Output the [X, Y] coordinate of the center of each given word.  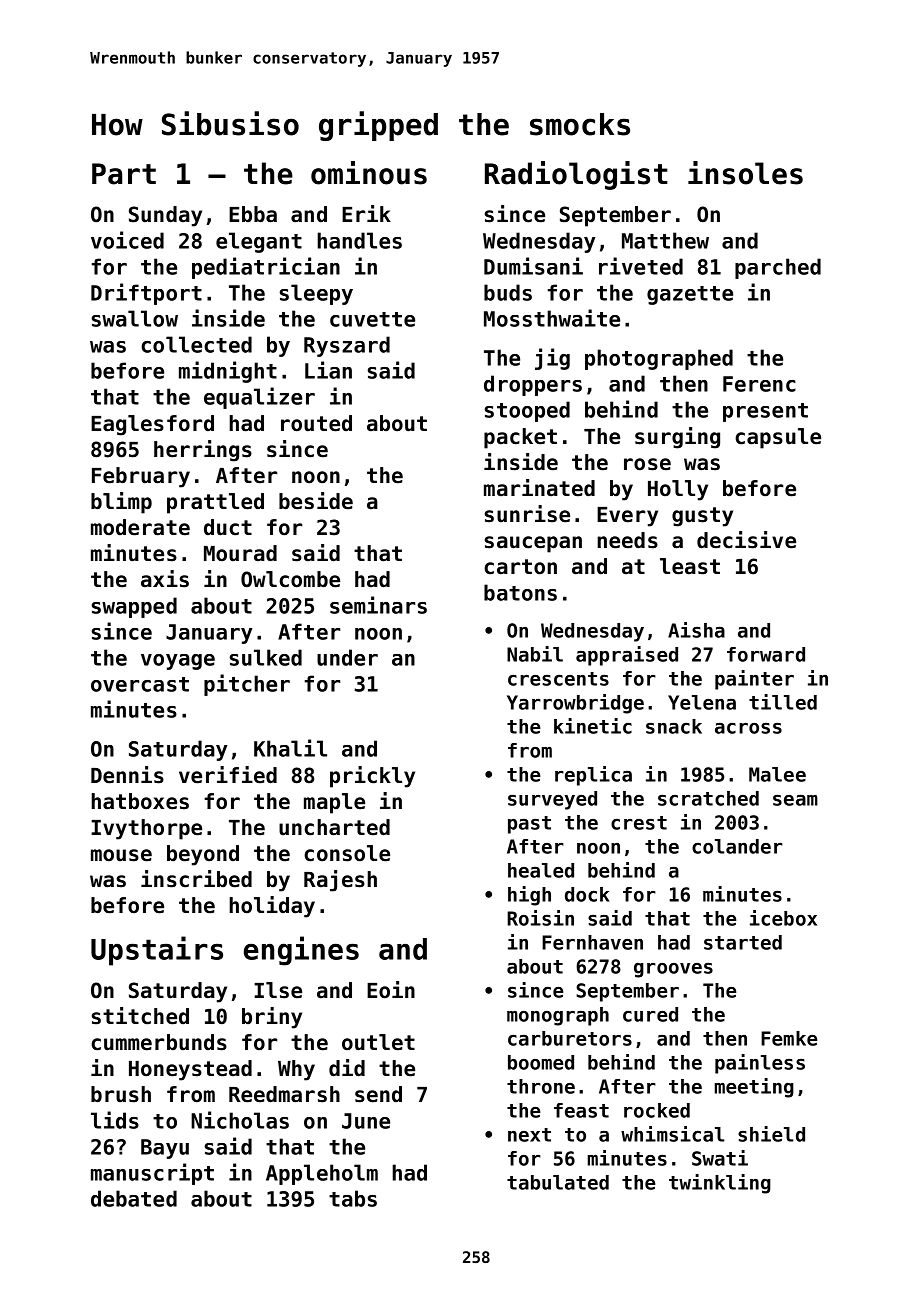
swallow [135, 318]
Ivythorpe [146, 829]
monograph [558, 1016]
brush [121, 1094]
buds [508, 292]
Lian [328, 370]
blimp [121, 503]
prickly [372, 777]
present [765, 412]
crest [639, 823]
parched [778, 268]
